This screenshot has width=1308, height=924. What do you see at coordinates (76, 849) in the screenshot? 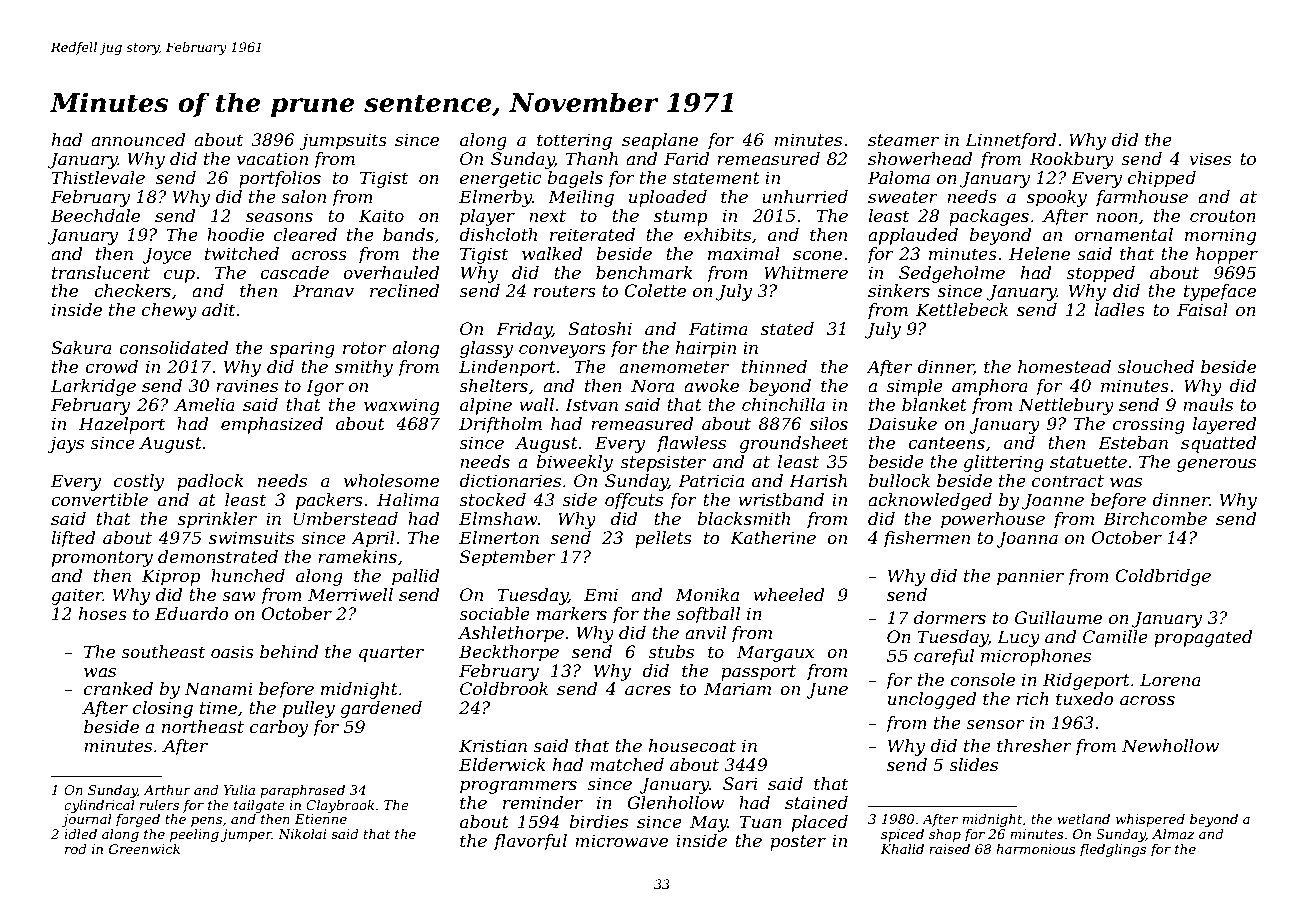
I see `rod` at bounding box center [76, 849].
